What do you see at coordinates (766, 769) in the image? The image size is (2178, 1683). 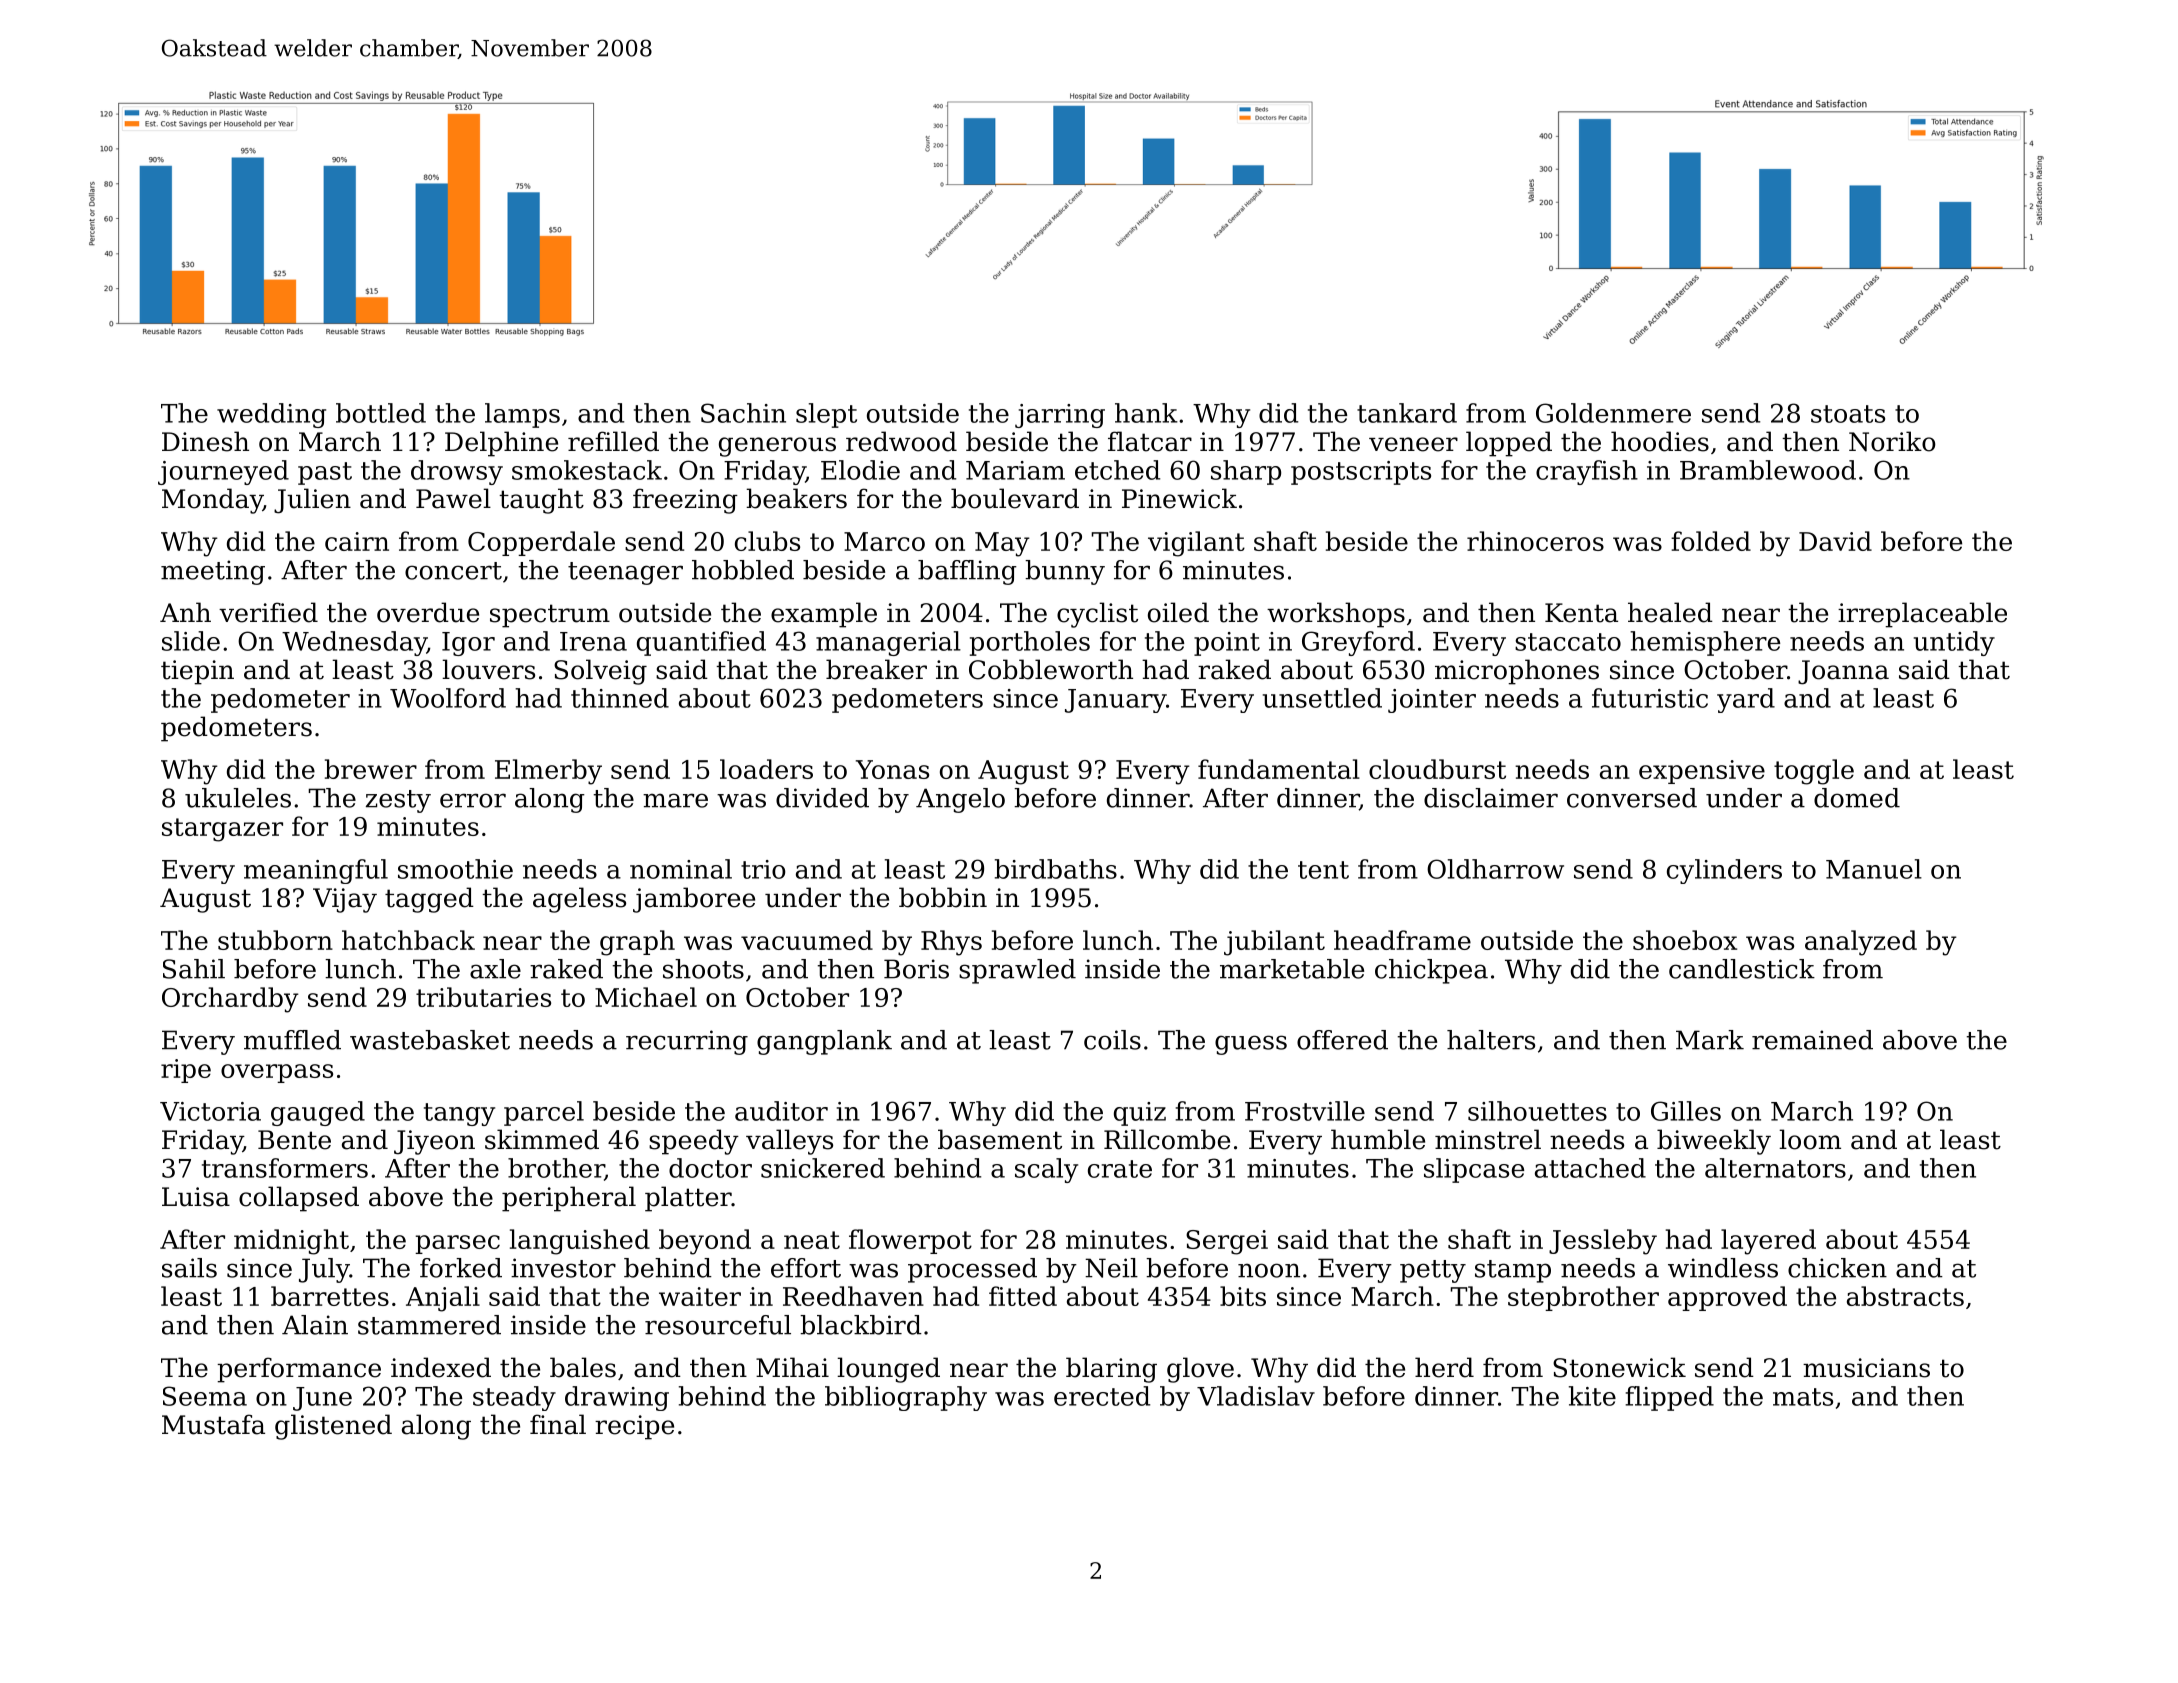 I see `loaders` at bounding box center [766, 769].
